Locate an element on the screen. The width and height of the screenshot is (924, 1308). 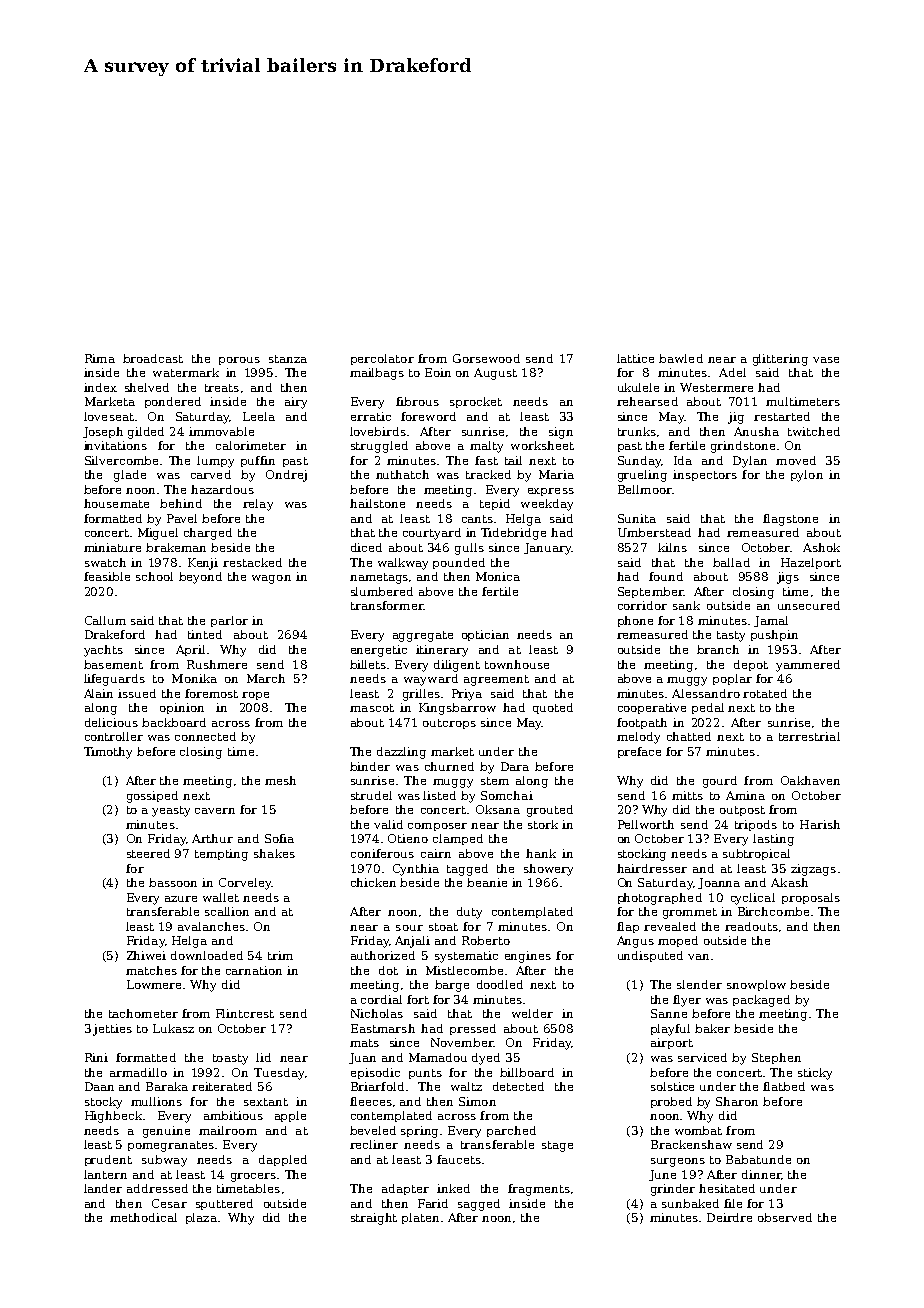
bawled is located at coordinates (681, 358).
